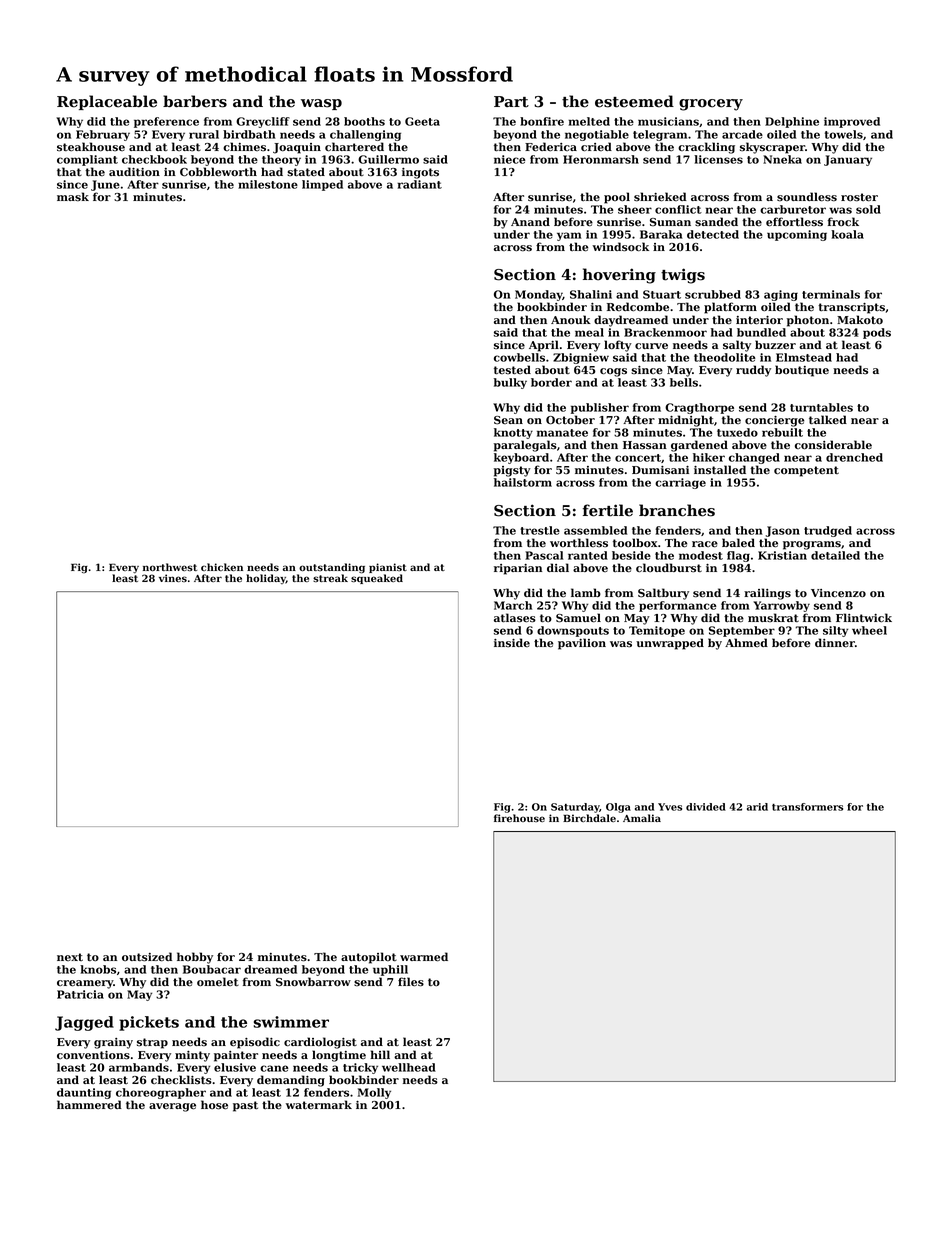 This screenshot has width=952, height=1233. What do you see at coordinates (807, 807) in the screenshot?
I see `transformers` at bounding box center [807, 807].
